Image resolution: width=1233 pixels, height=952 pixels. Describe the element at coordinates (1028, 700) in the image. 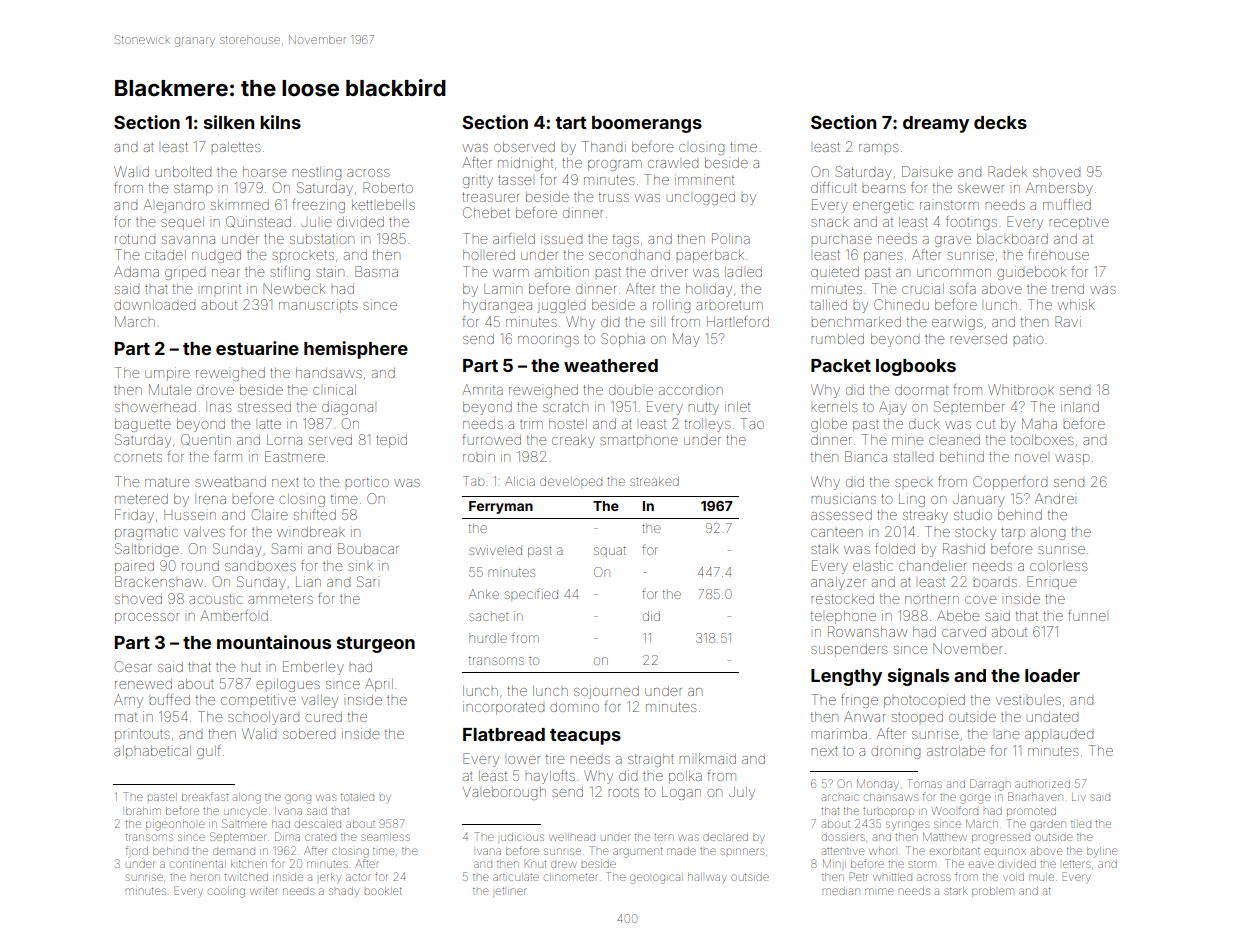

I see `vestibules` at that location.
